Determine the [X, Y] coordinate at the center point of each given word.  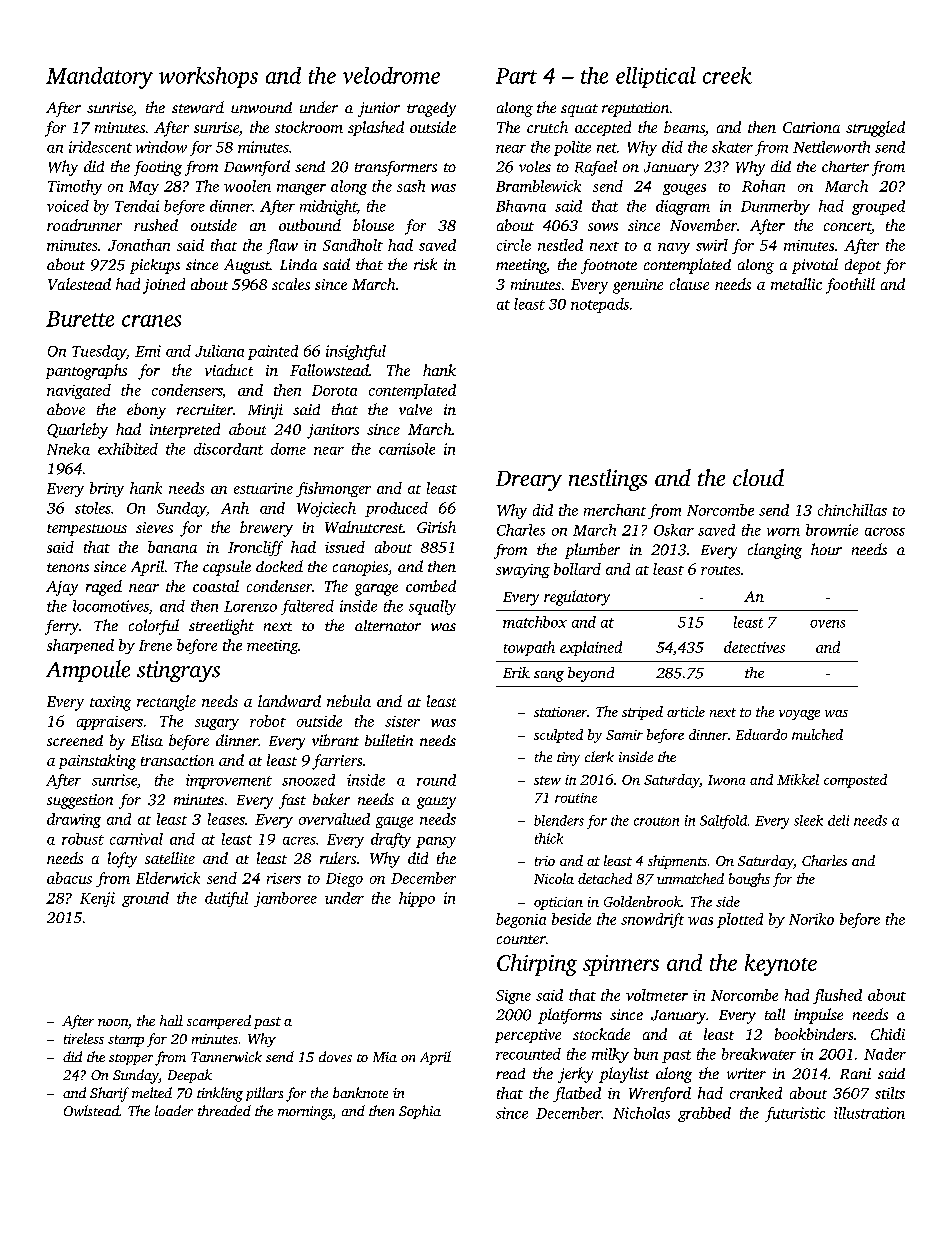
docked [279, 566]
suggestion [80, 801]
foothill [850, 286]
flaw [282, 246]
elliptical [656, 77]
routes [720, 570]
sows [603, 227]
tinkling [220, 1094]
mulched [817, 734]
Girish [436, 527]
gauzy [436, 803]
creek [727, 75]
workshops [208, 77]
